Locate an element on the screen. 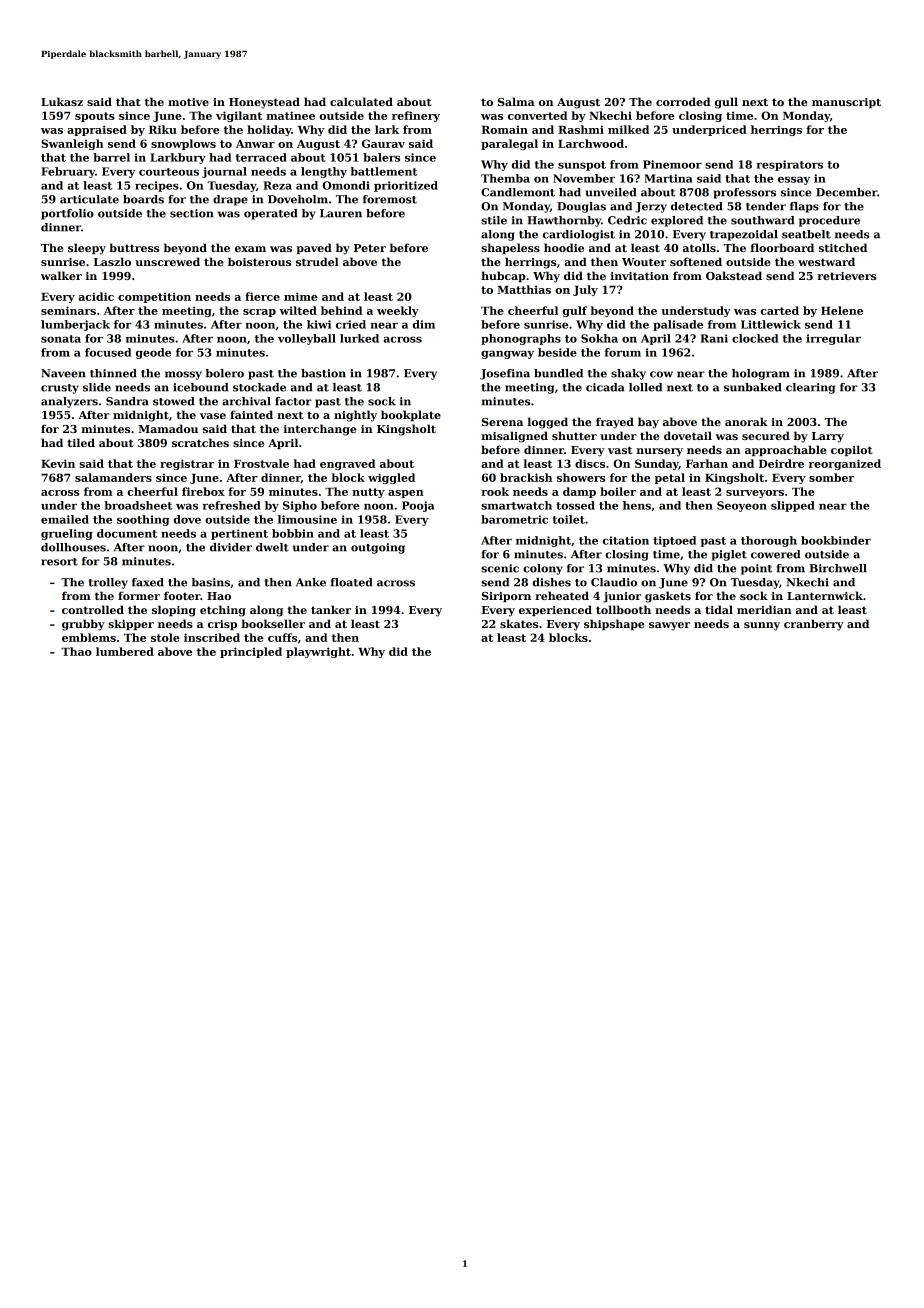  sunny is located at coordinates (762, 626).
